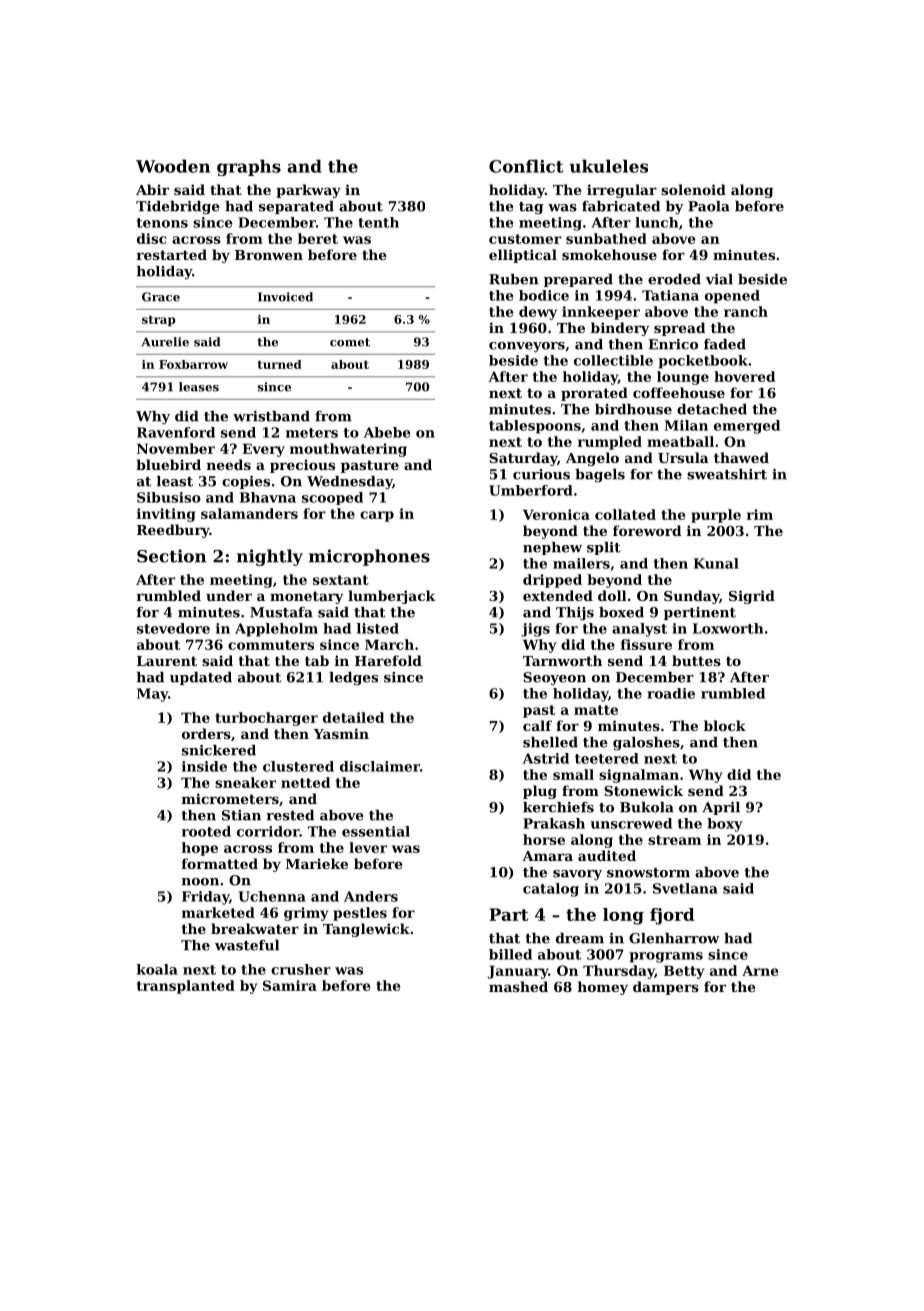 The height and width of the screenshot is (1311, 924). Describe the element at coordinates (526, 166) in the screenshot. I see `Conflict` at that location.
